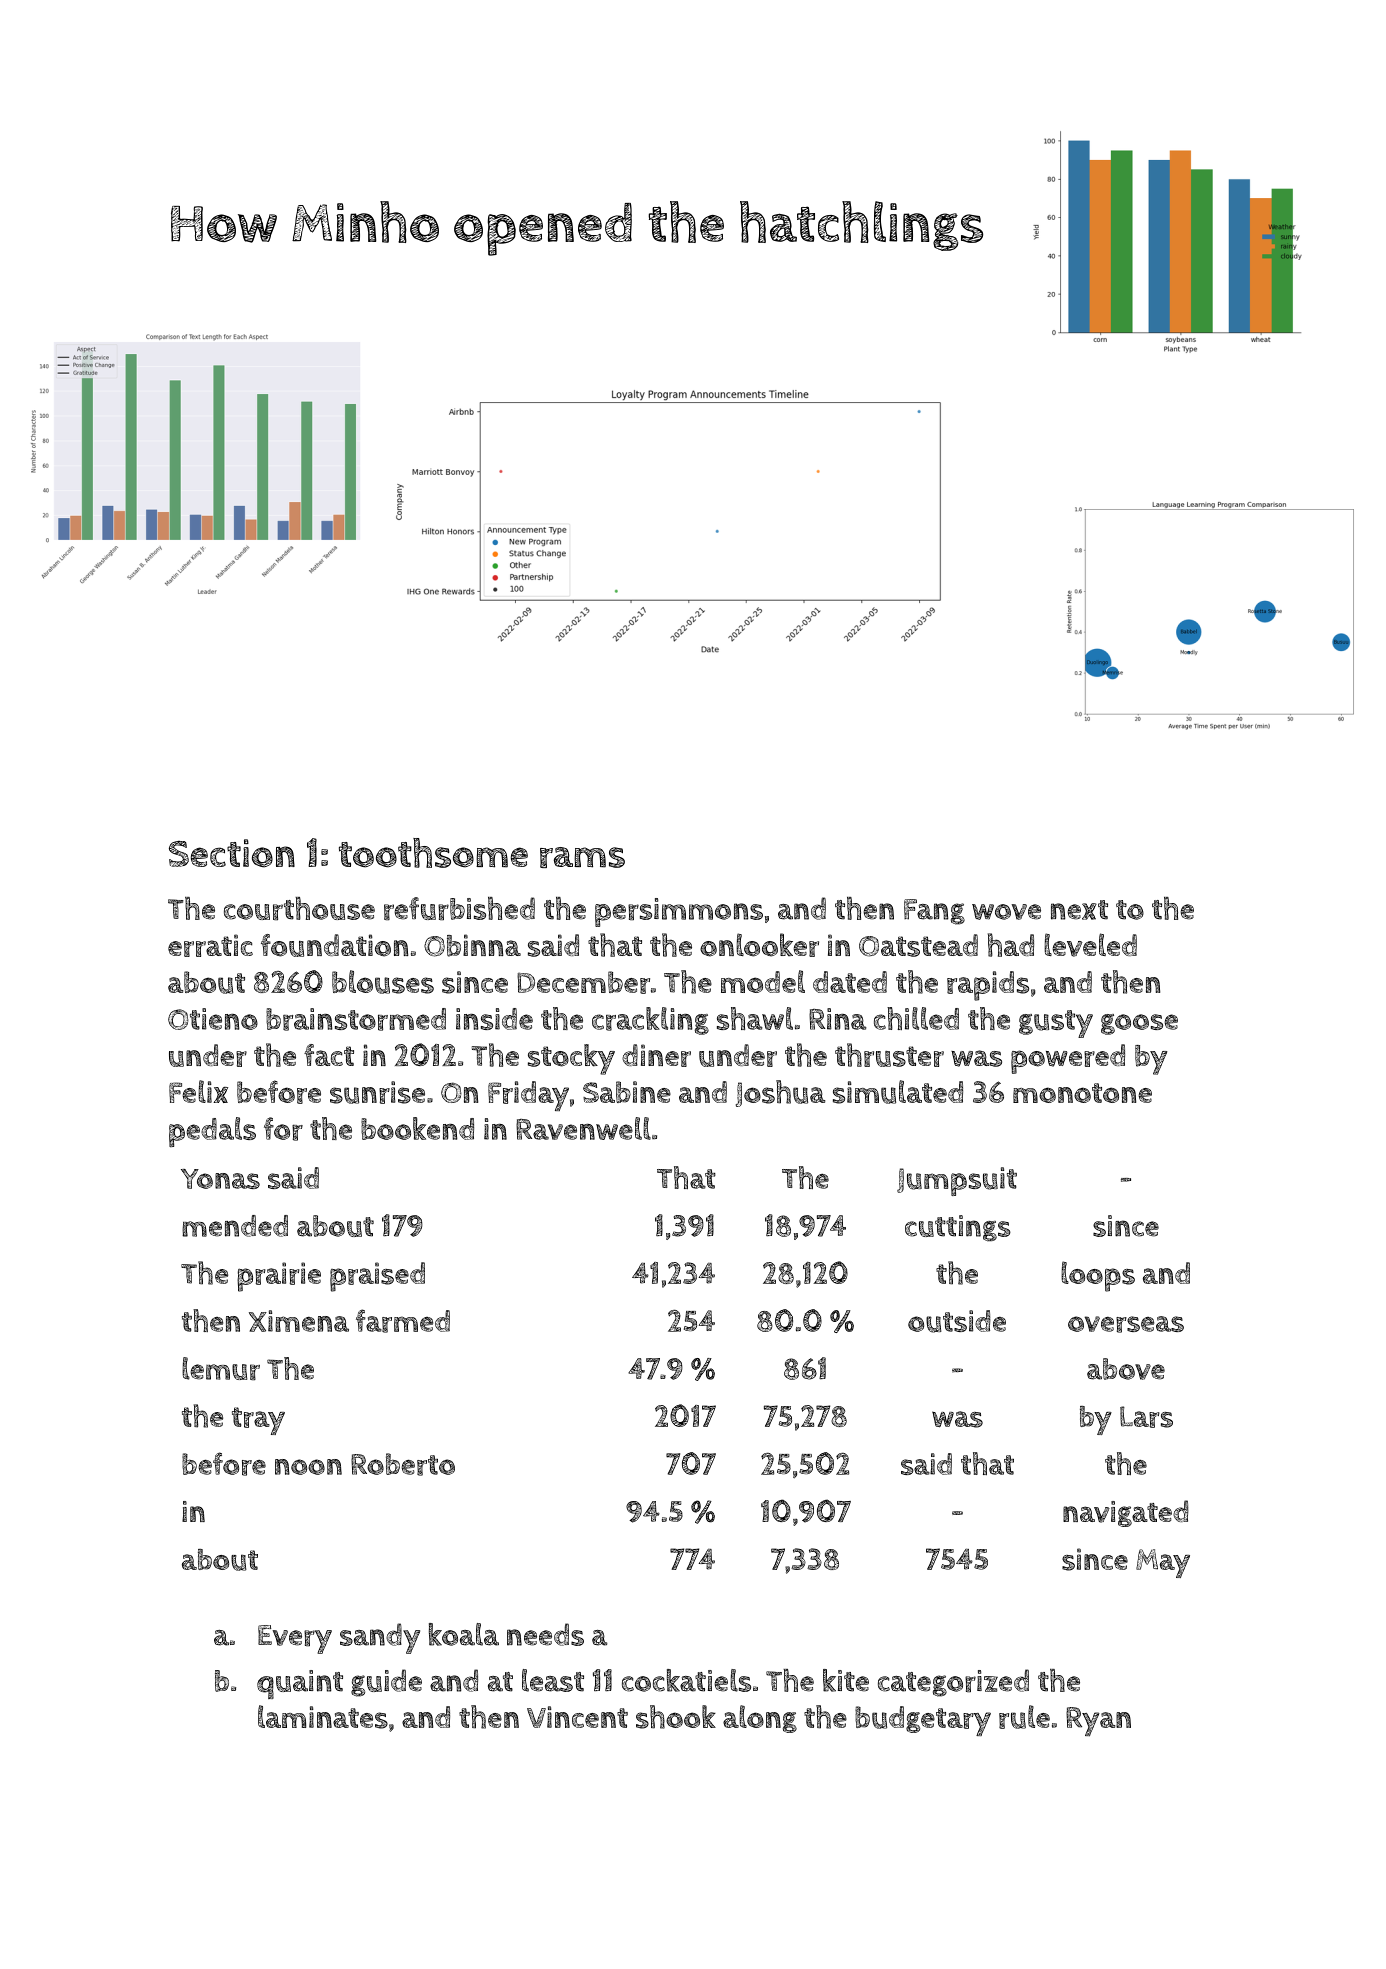 This image has width=1386, height=1969. Describe the element at coordinates (656, 1055) in the image. I see `diner` at that location.
